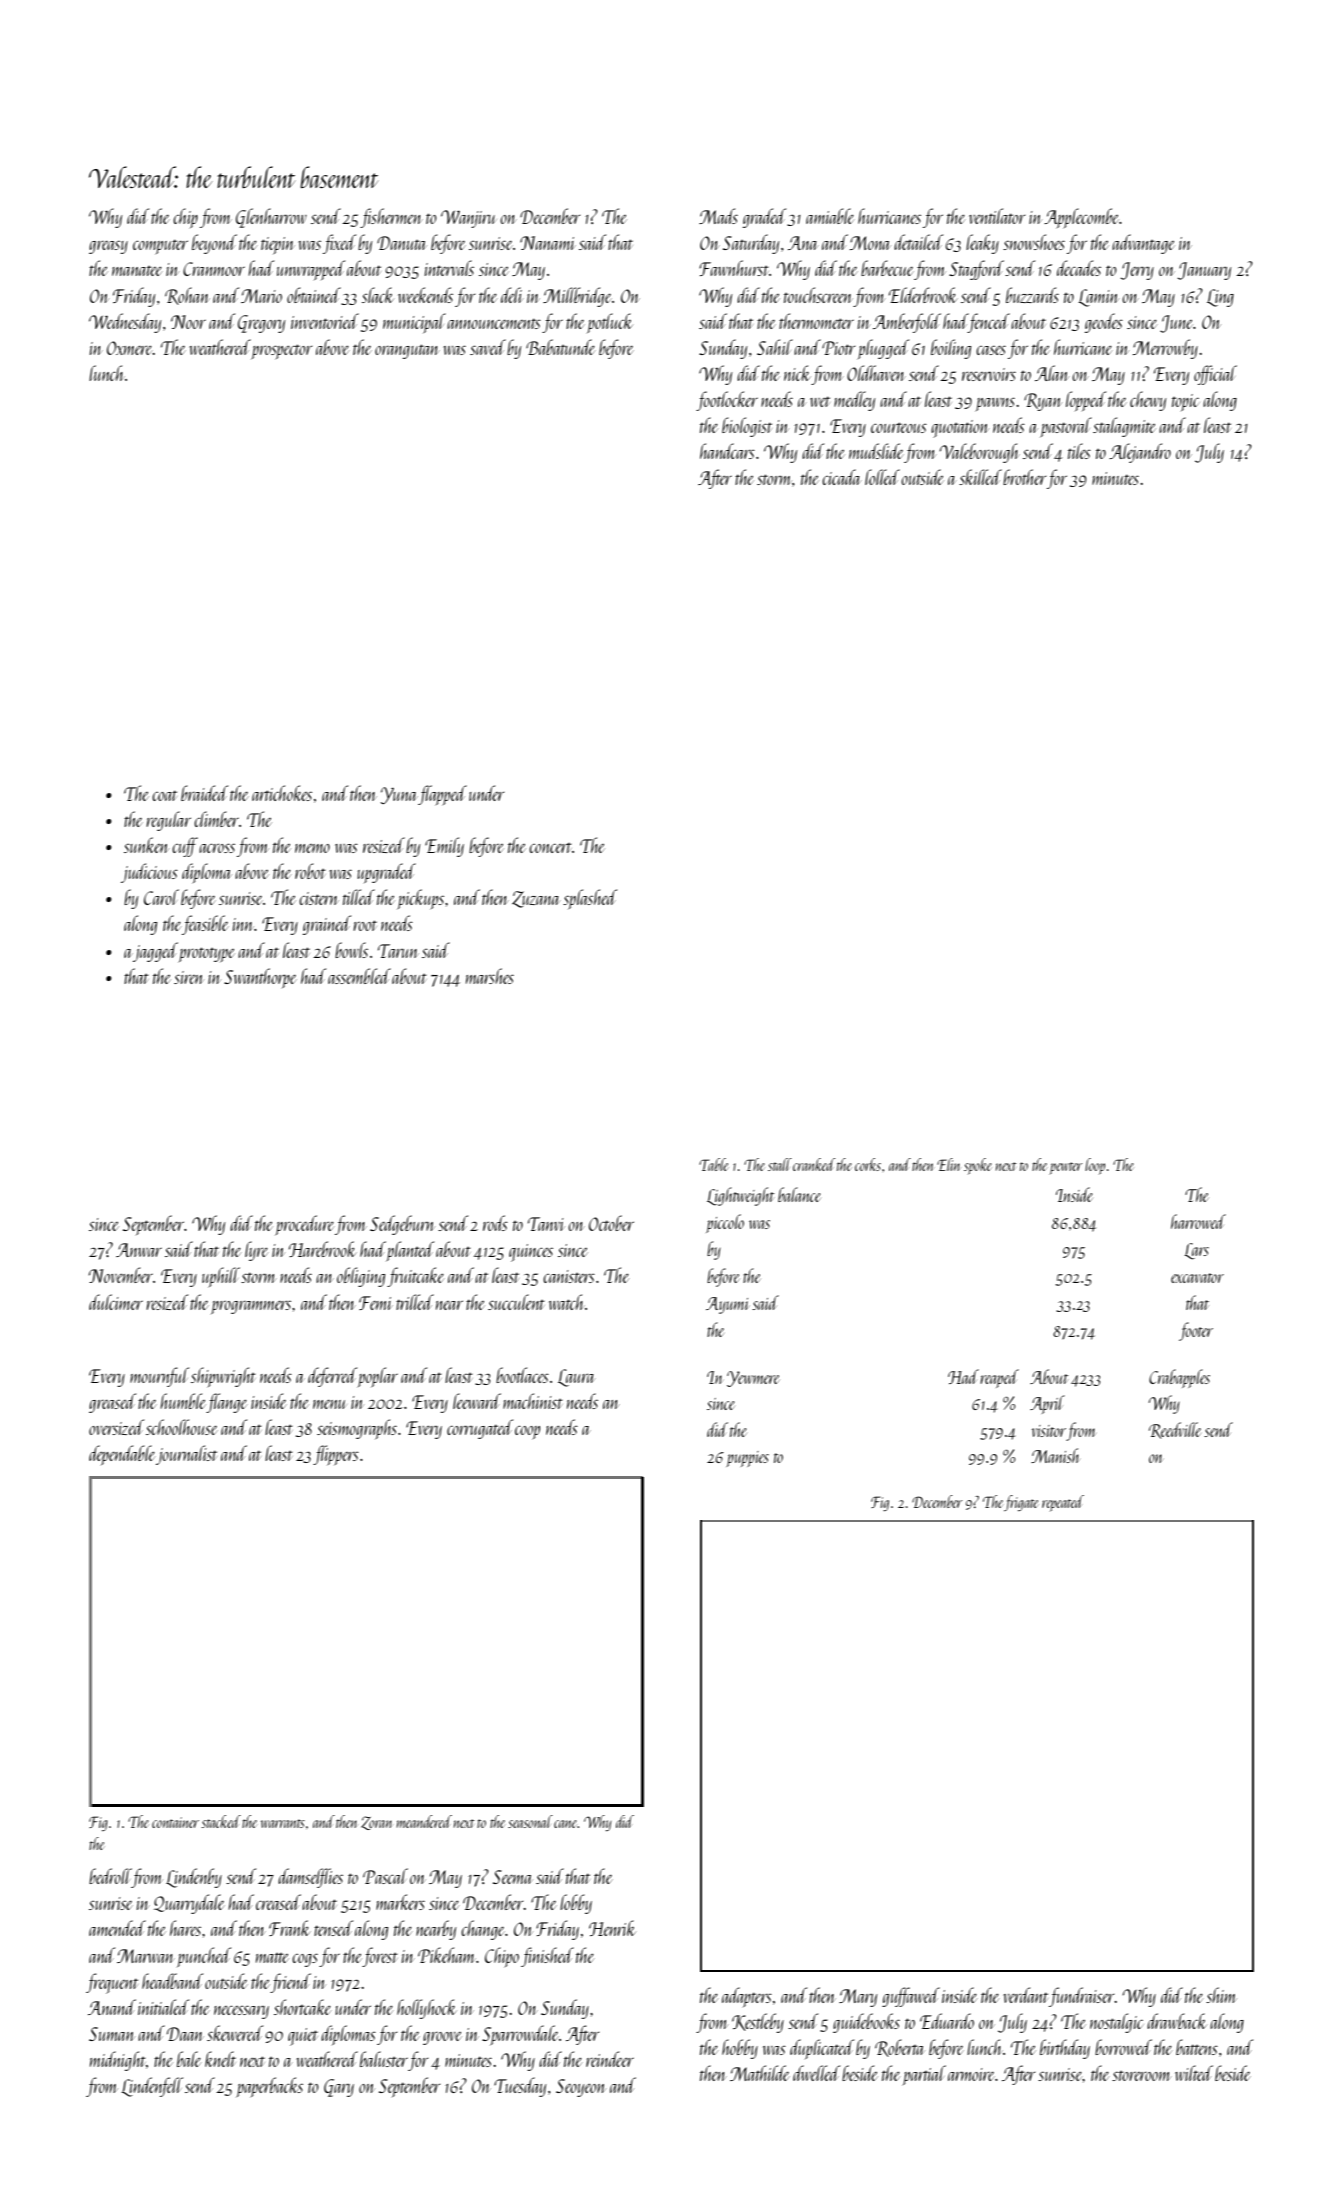 This screenshot has width=1343, height=2212. Describe the element at coordinates (1063, 1503) in the screenshot. I see `repeated` at that location.
